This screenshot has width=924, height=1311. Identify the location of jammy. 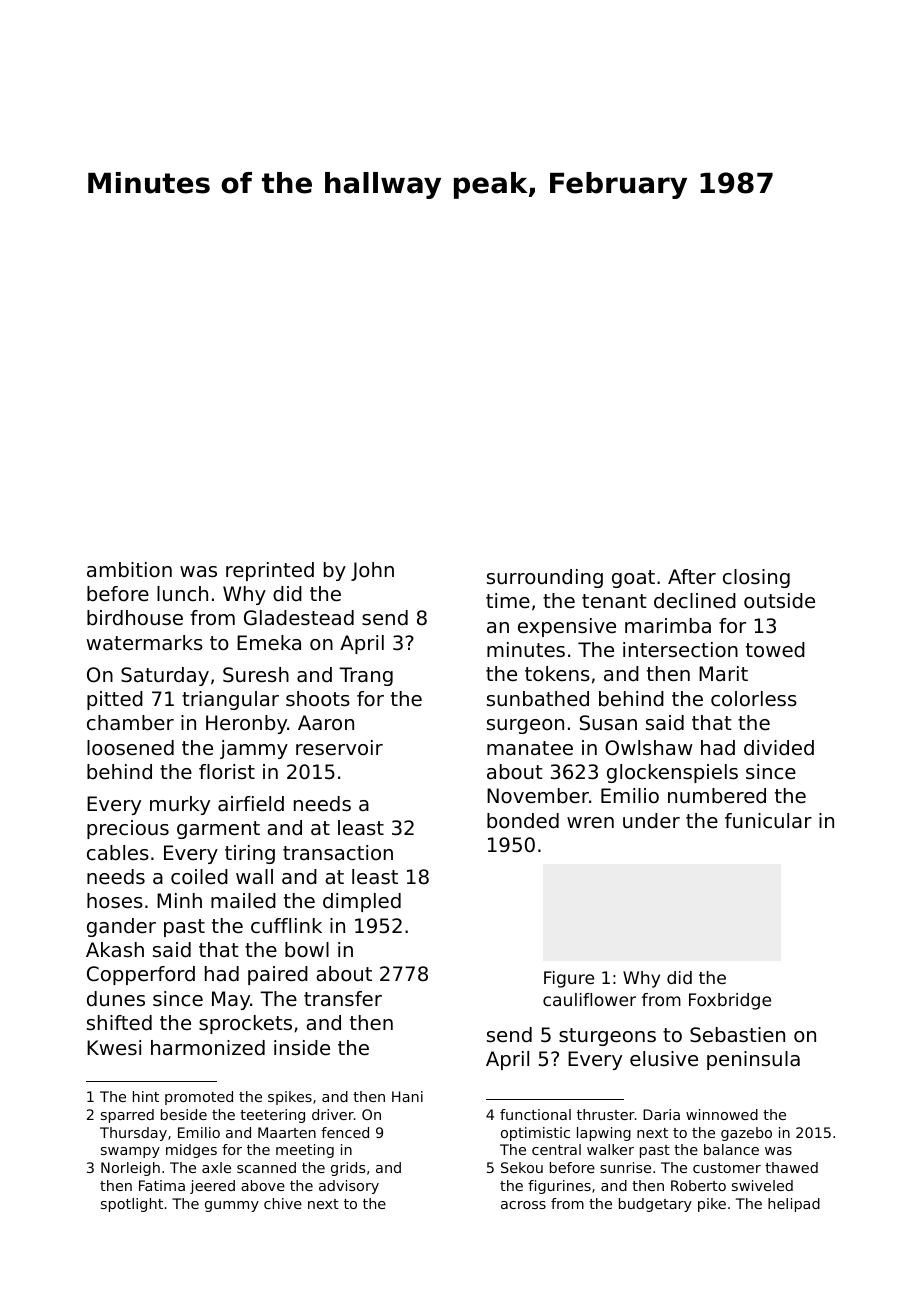
(254, 749).
